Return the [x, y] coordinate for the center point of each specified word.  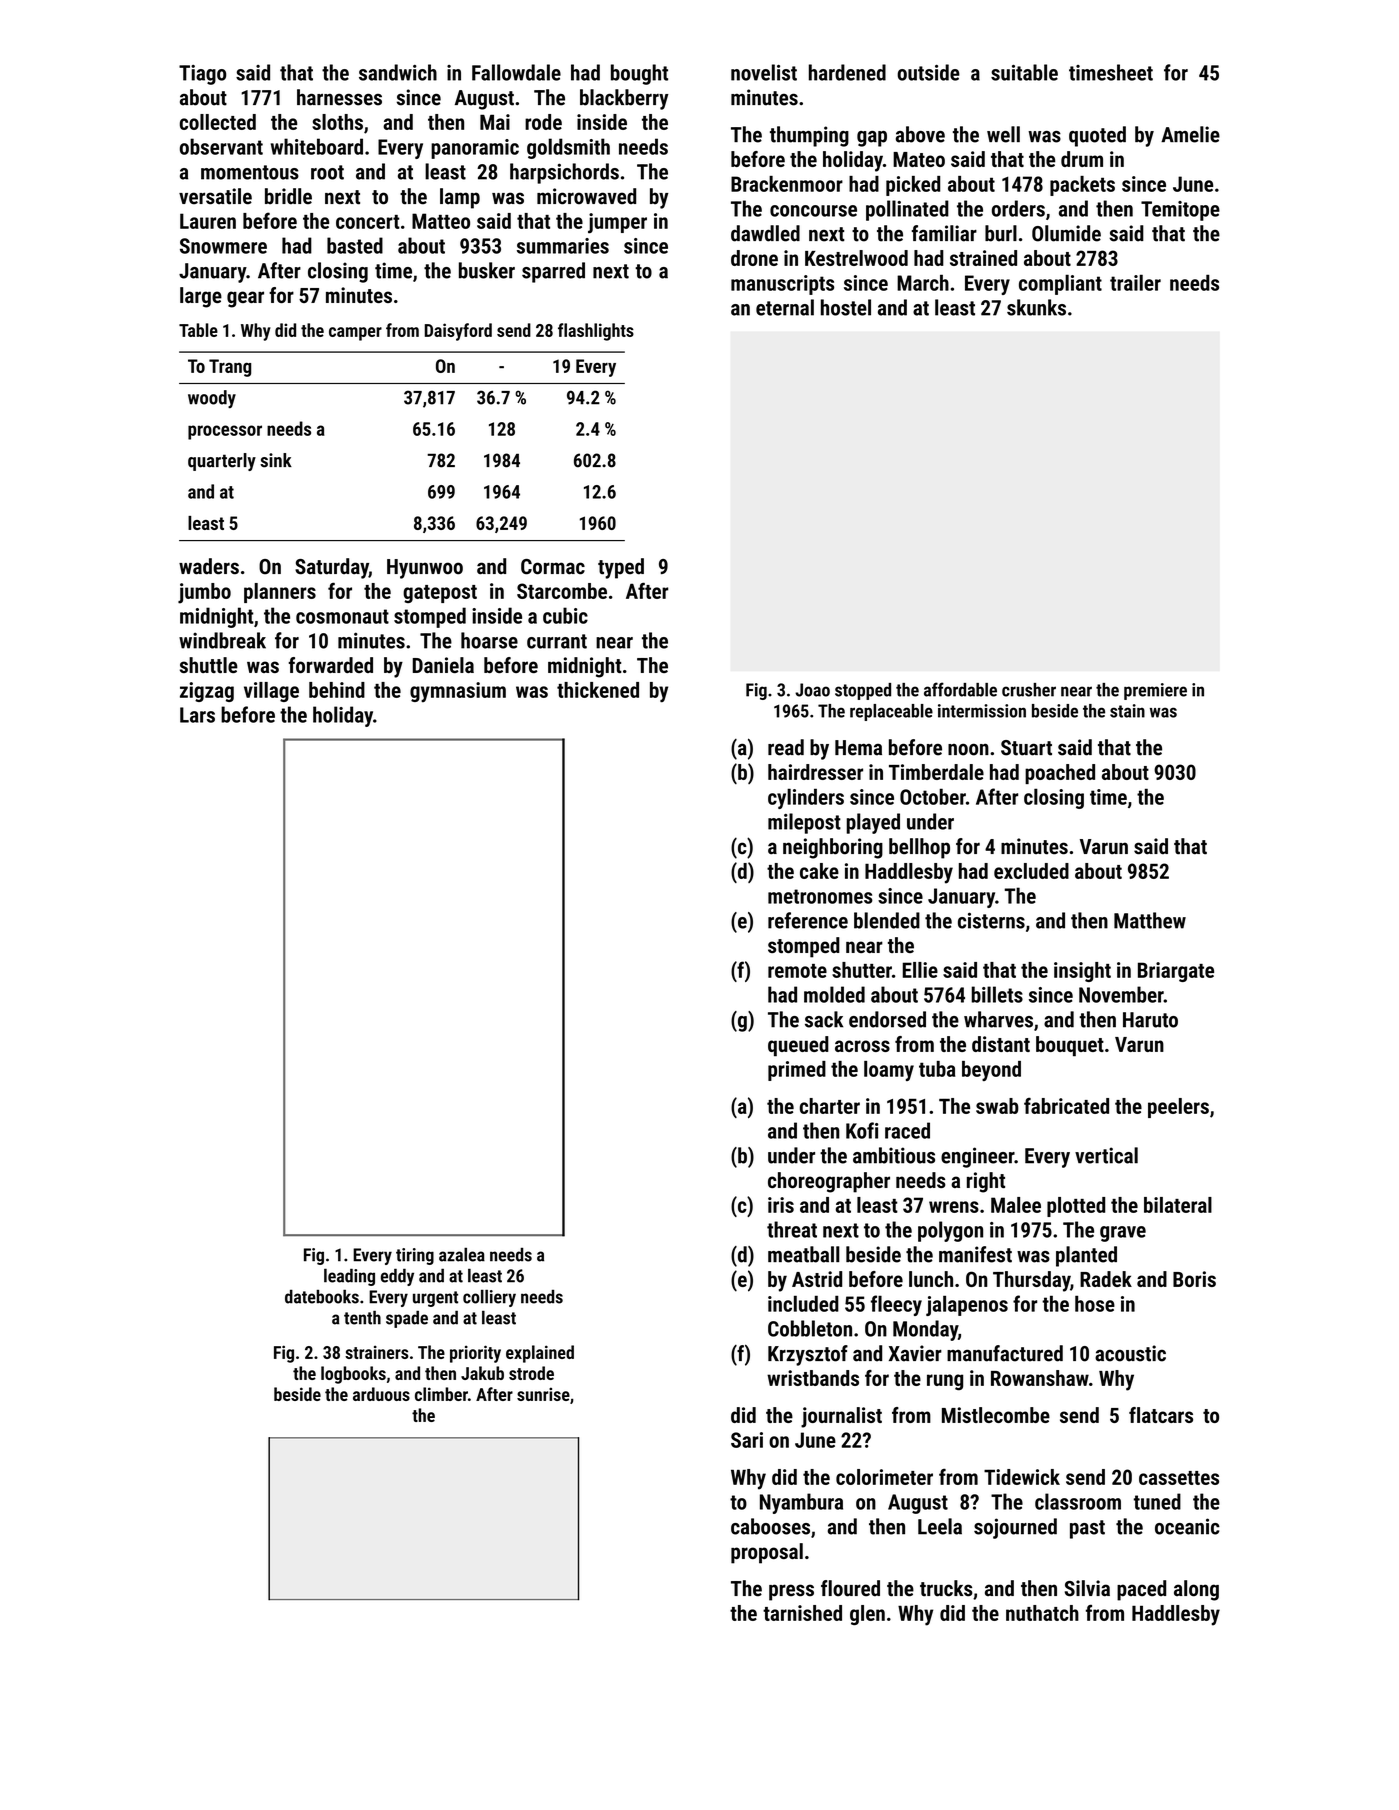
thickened [598, 690]
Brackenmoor [787, 184]
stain [1127, 711]
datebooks [322, 1296]
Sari [747, 1440]
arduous [381, 1394]
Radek [1106, 1279]
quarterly [222, 462]
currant [557, 641]
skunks [1036, 307]
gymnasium [458, 692]
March [923, 282]
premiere [1155, 691]
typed [621, 568]
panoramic [475, 149]
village [271, 692]
